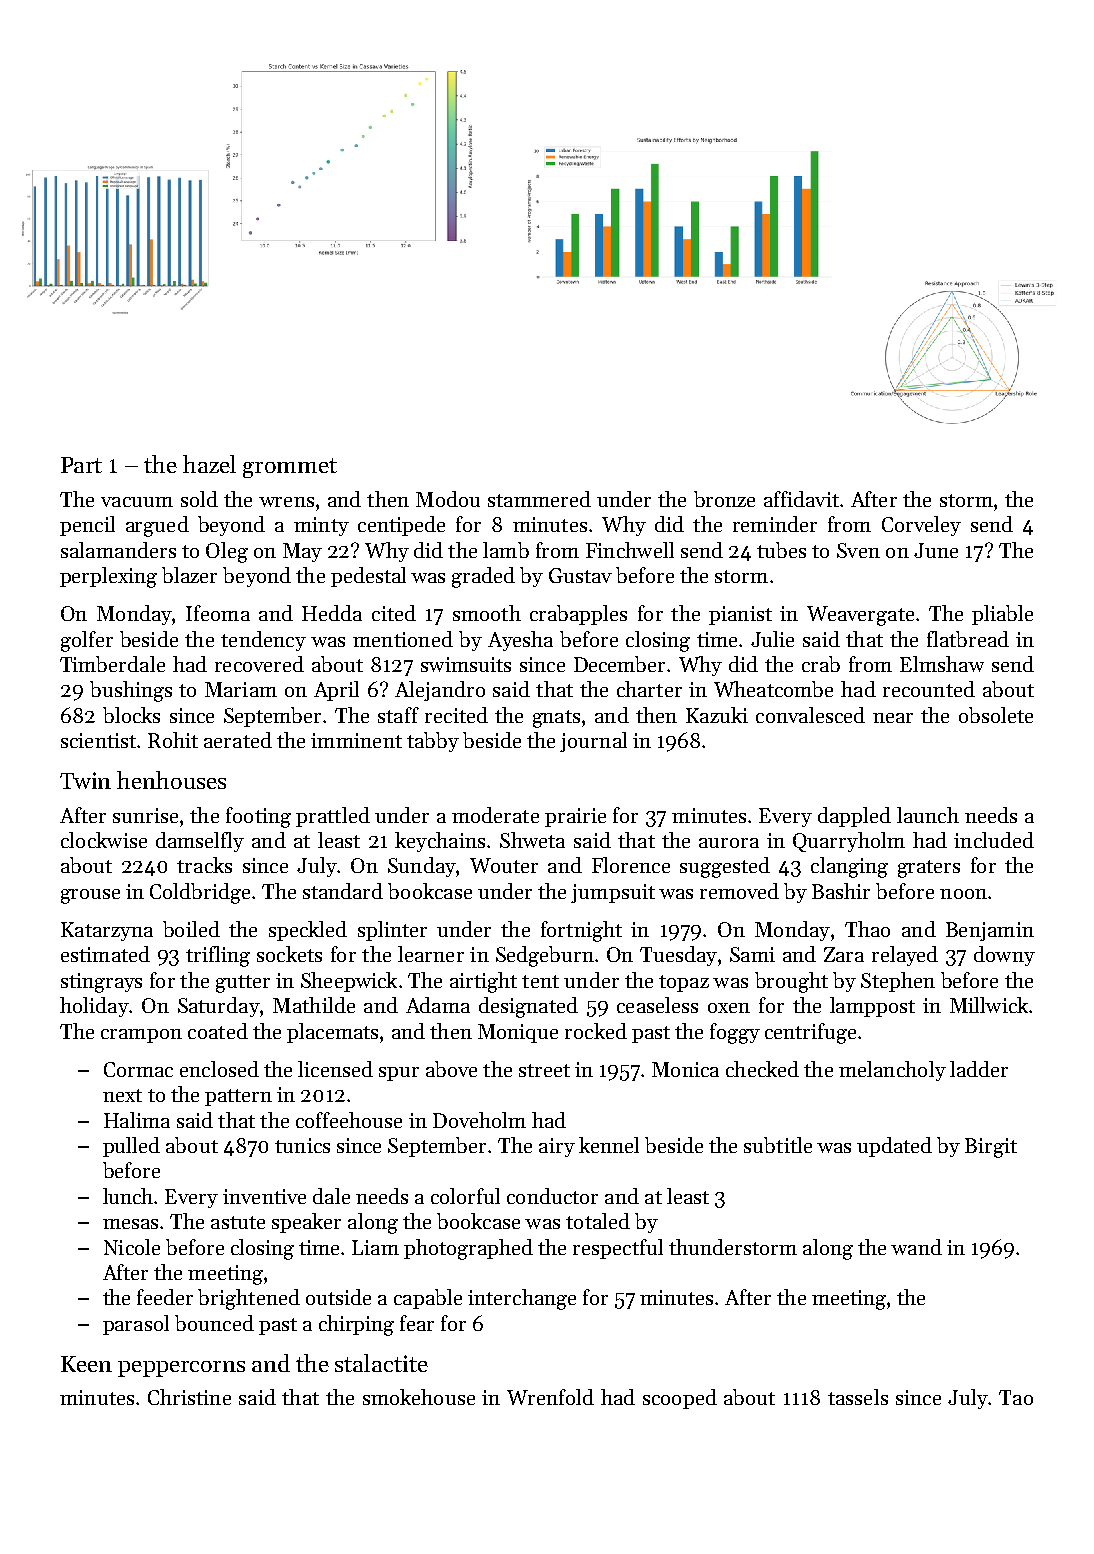 This screenshot has width=1094, height=1554. What do you see at coordinates (916, 1247) in the screenshot?
I see `wand` at bounding box center [916, 1247].
